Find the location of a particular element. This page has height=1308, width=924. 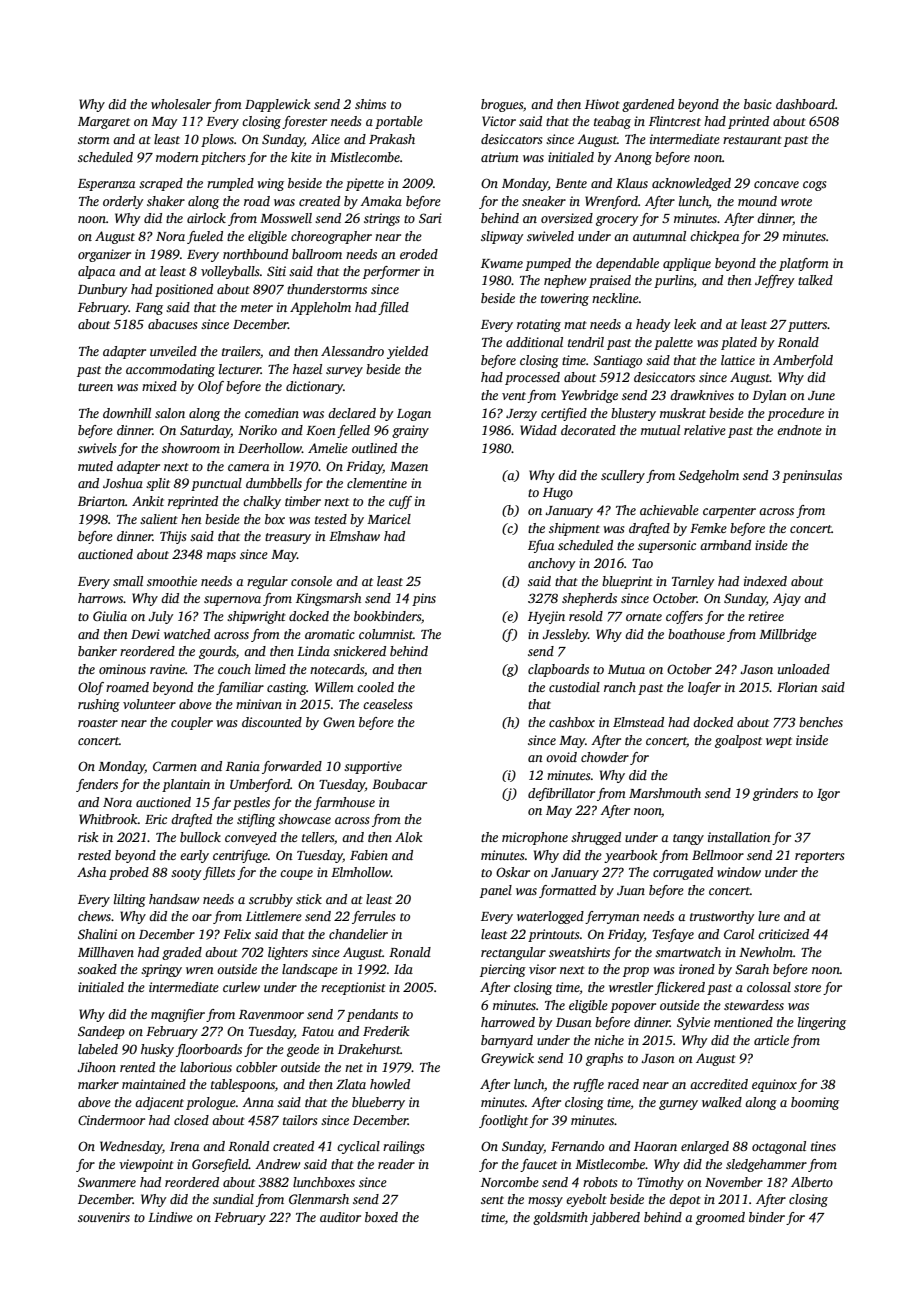

snickered is located at coordinates (359, 651).
